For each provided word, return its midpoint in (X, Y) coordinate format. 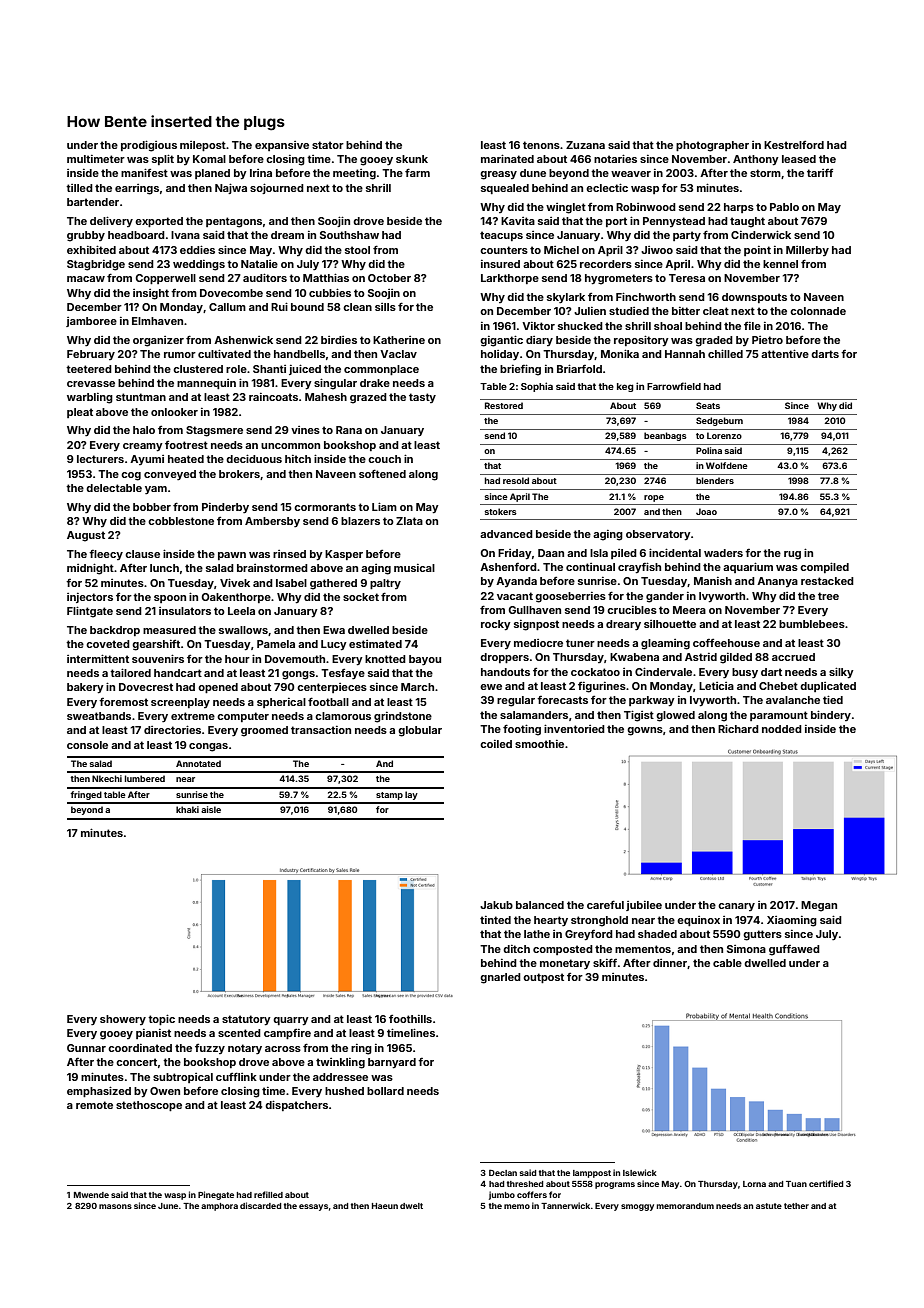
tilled (79, 188)
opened (218, 688)
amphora (219, 1207)
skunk (412, 159)
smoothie (539, 744)
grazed (368, 398)
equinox (698, 921)
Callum (227, 307)
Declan (503, 1172)
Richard (738, 728)
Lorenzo (724, 435)
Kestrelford (794, 145)
